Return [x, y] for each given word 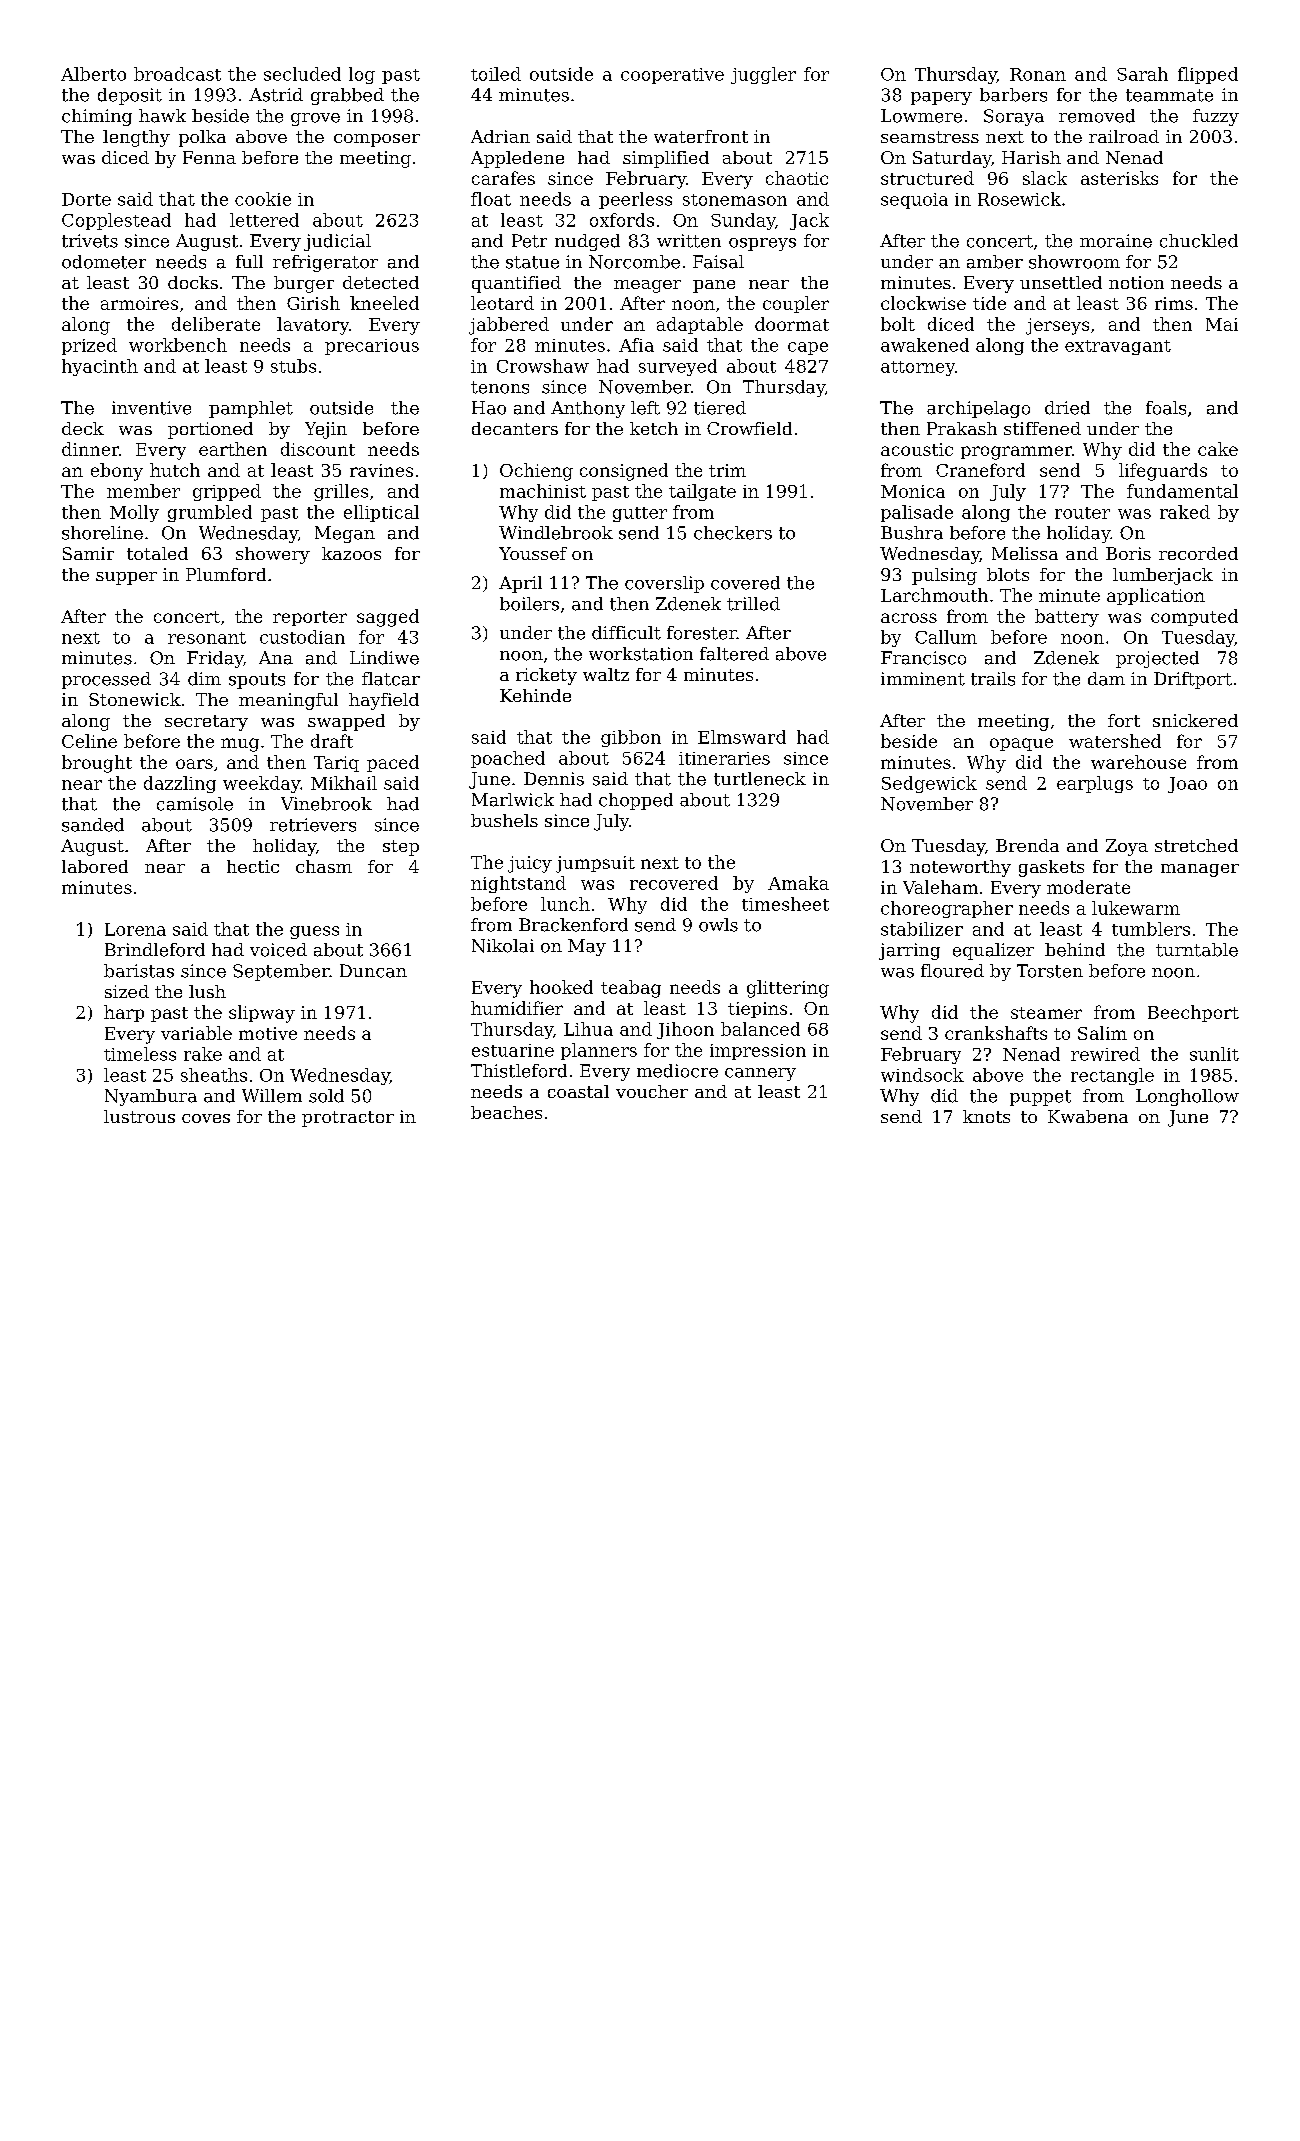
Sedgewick [929, 784]
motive [268, 1033]
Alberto [93, 74]
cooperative [672, 76]
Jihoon [685, 1030]
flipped [1208, 75]
